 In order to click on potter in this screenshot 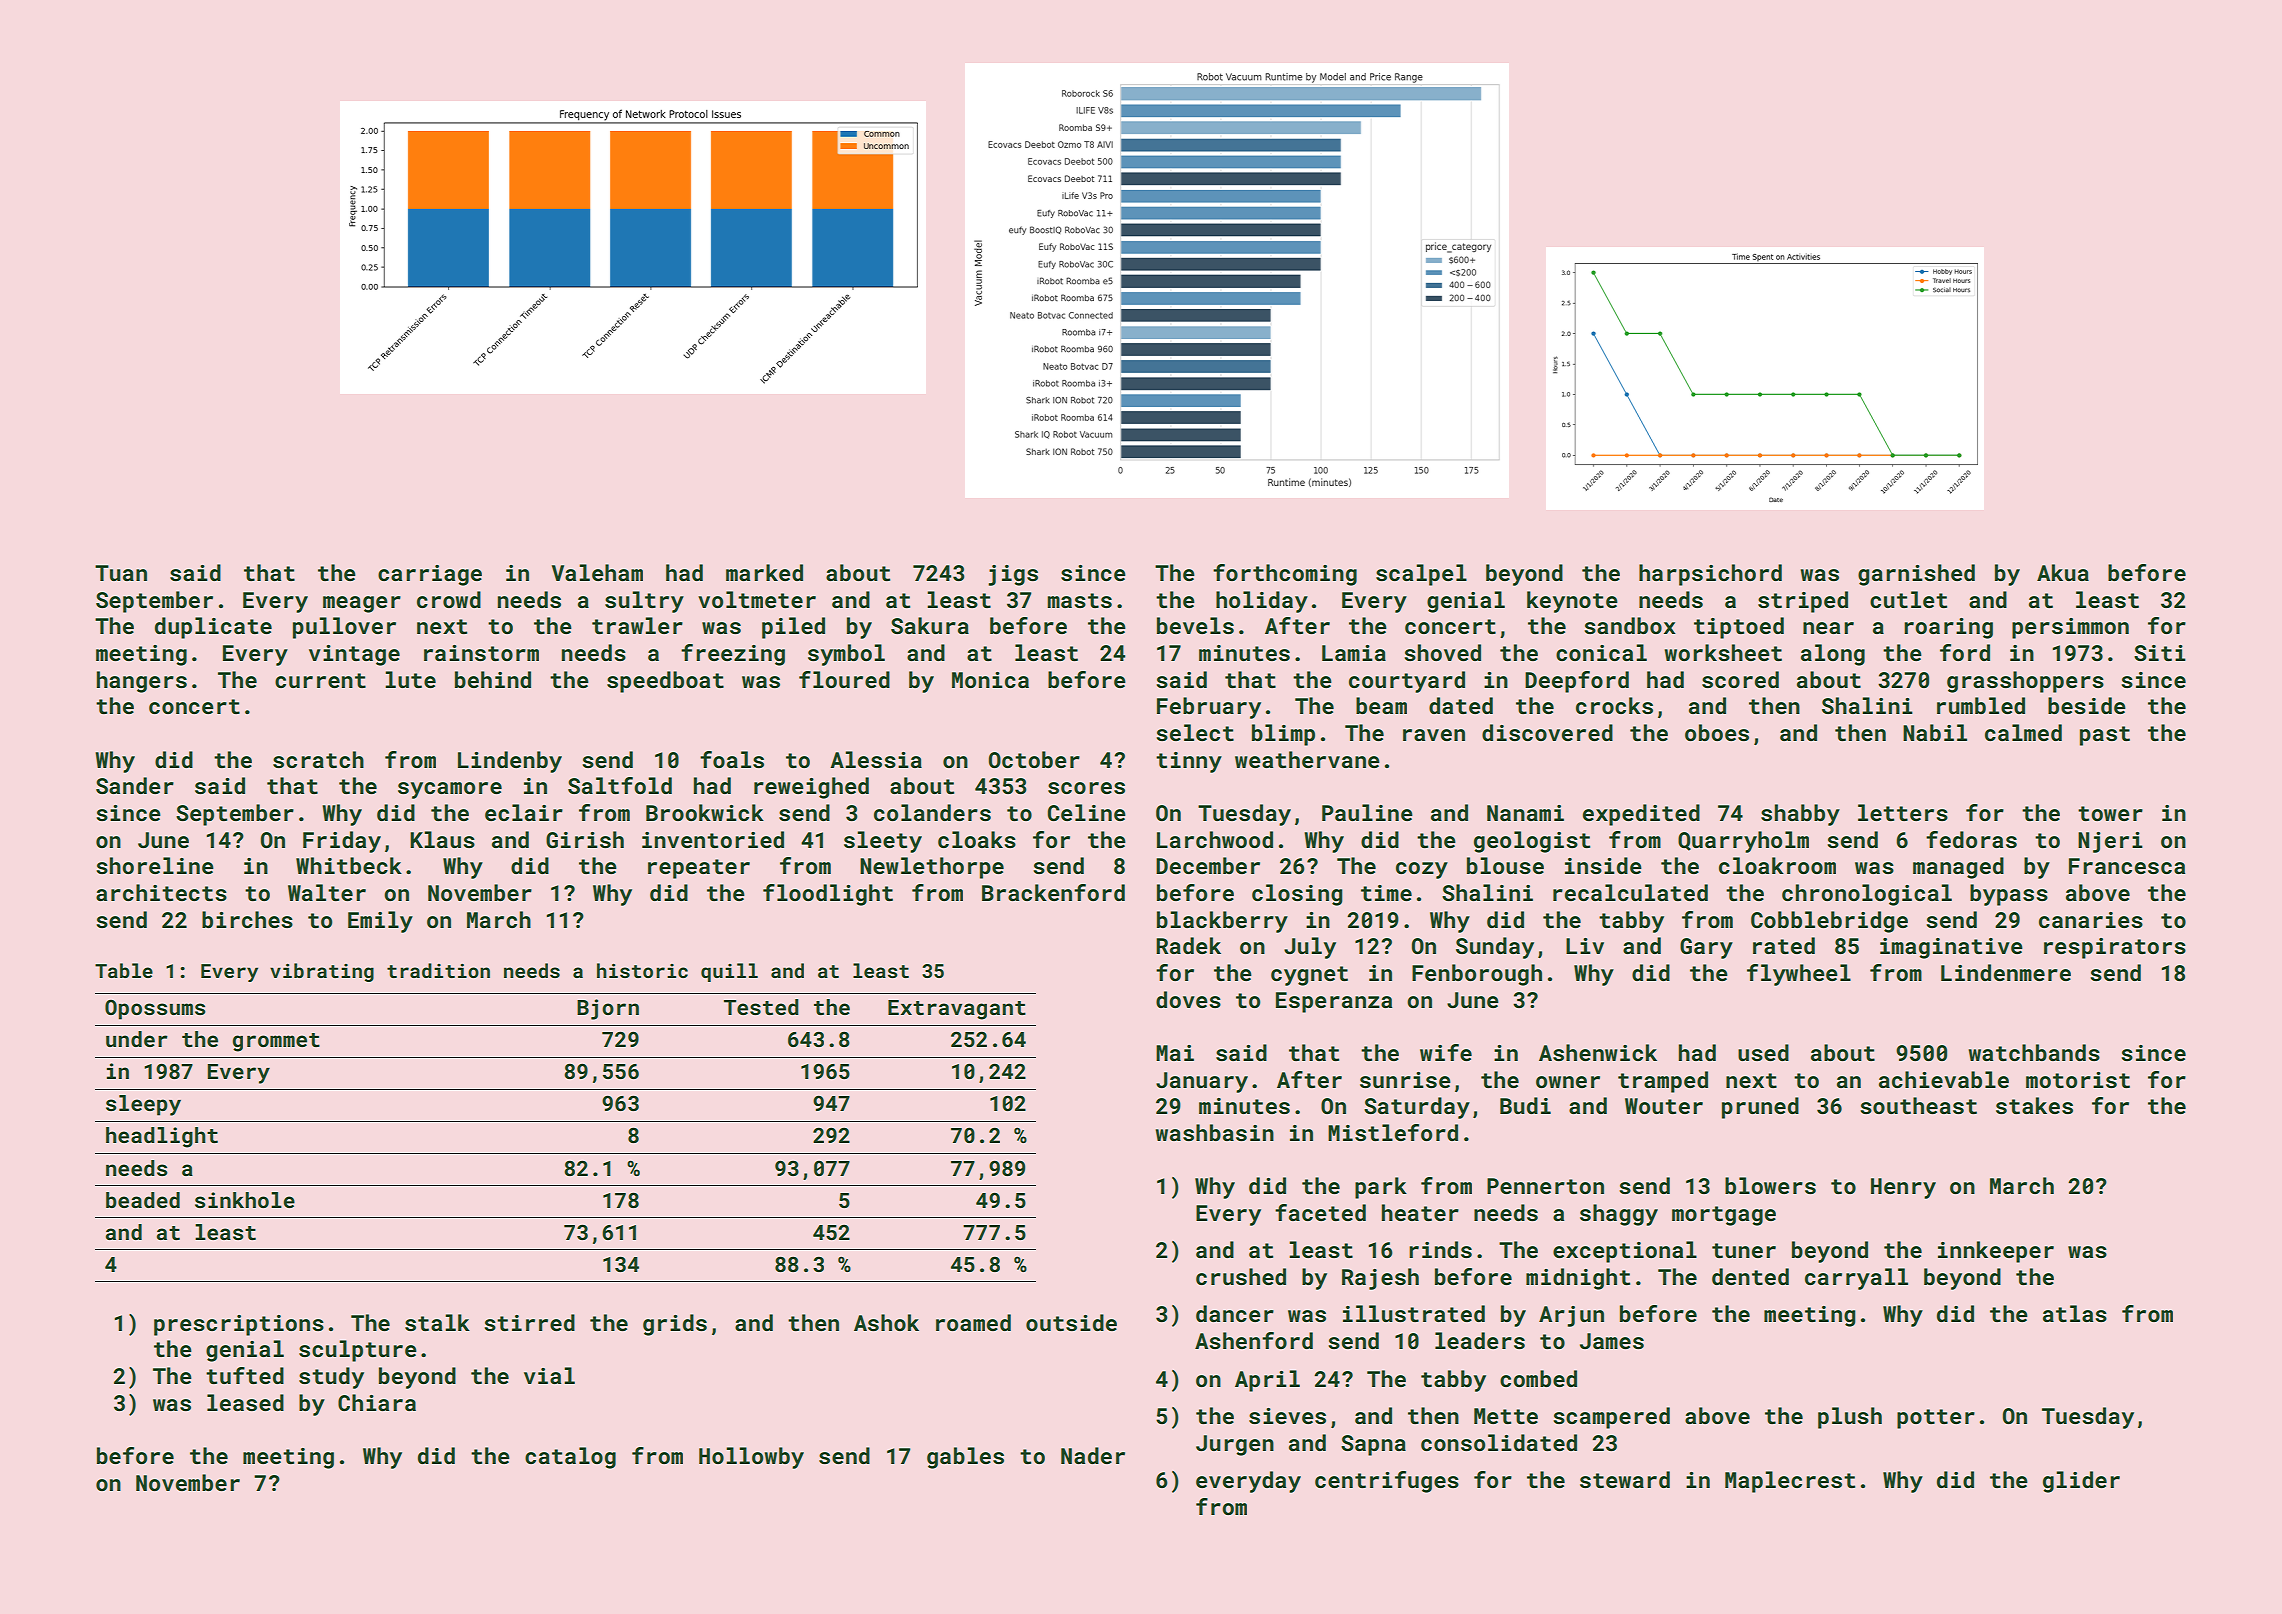, I will do `click(1936, 1419)`.
